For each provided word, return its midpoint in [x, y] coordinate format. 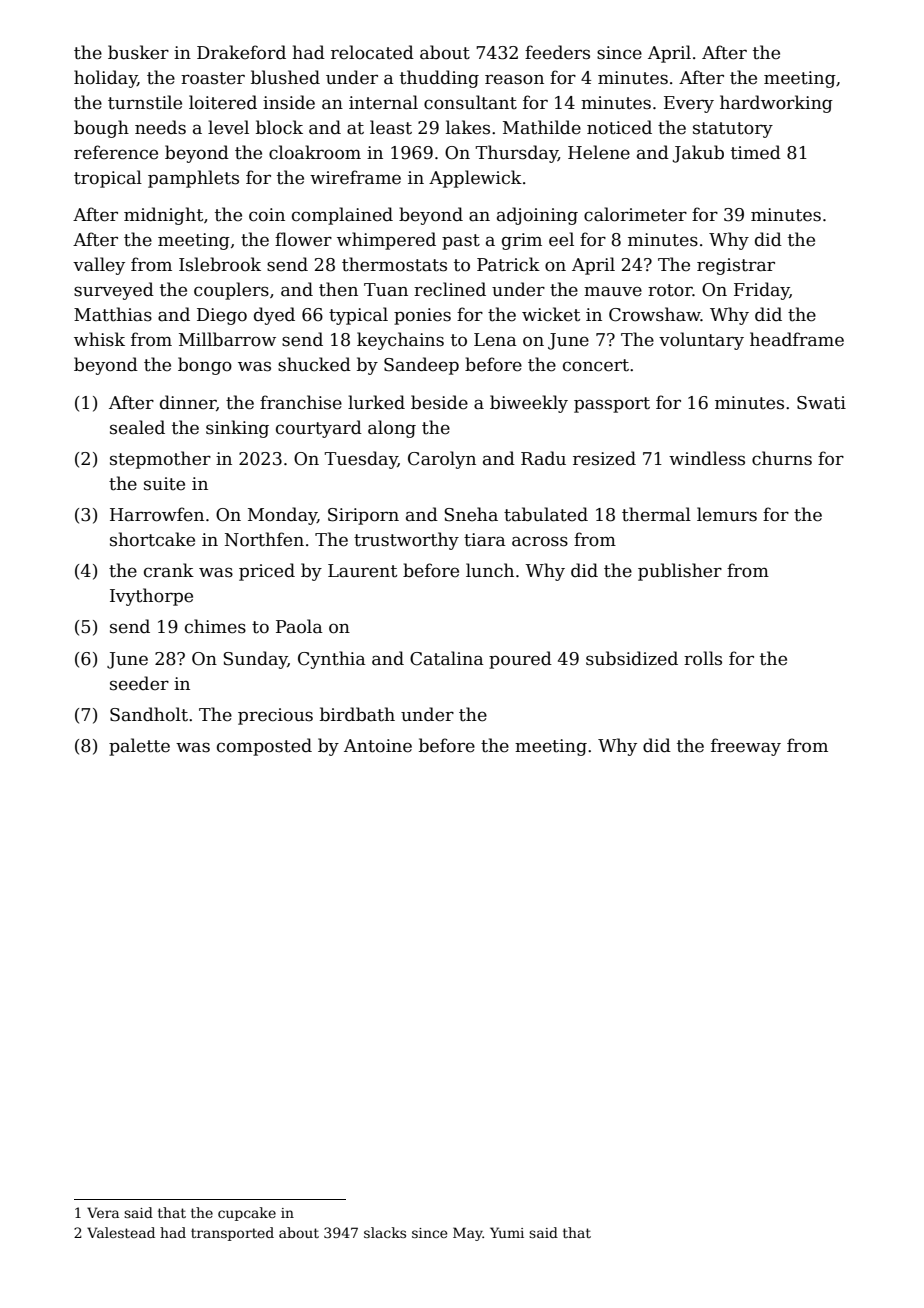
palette [139, 747]
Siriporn [363, 516]
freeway [746, 747]
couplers [231, 291]
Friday [762, 291]
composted [264, 747]
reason [514, 79]
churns [782, 458]
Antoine [378, 746]
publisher [680, 572]
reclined [450, 289]
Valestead [121, 1232]
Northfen [264, 539]
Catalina [447, 658]
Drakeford [241, 52]
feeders [557, 52]
